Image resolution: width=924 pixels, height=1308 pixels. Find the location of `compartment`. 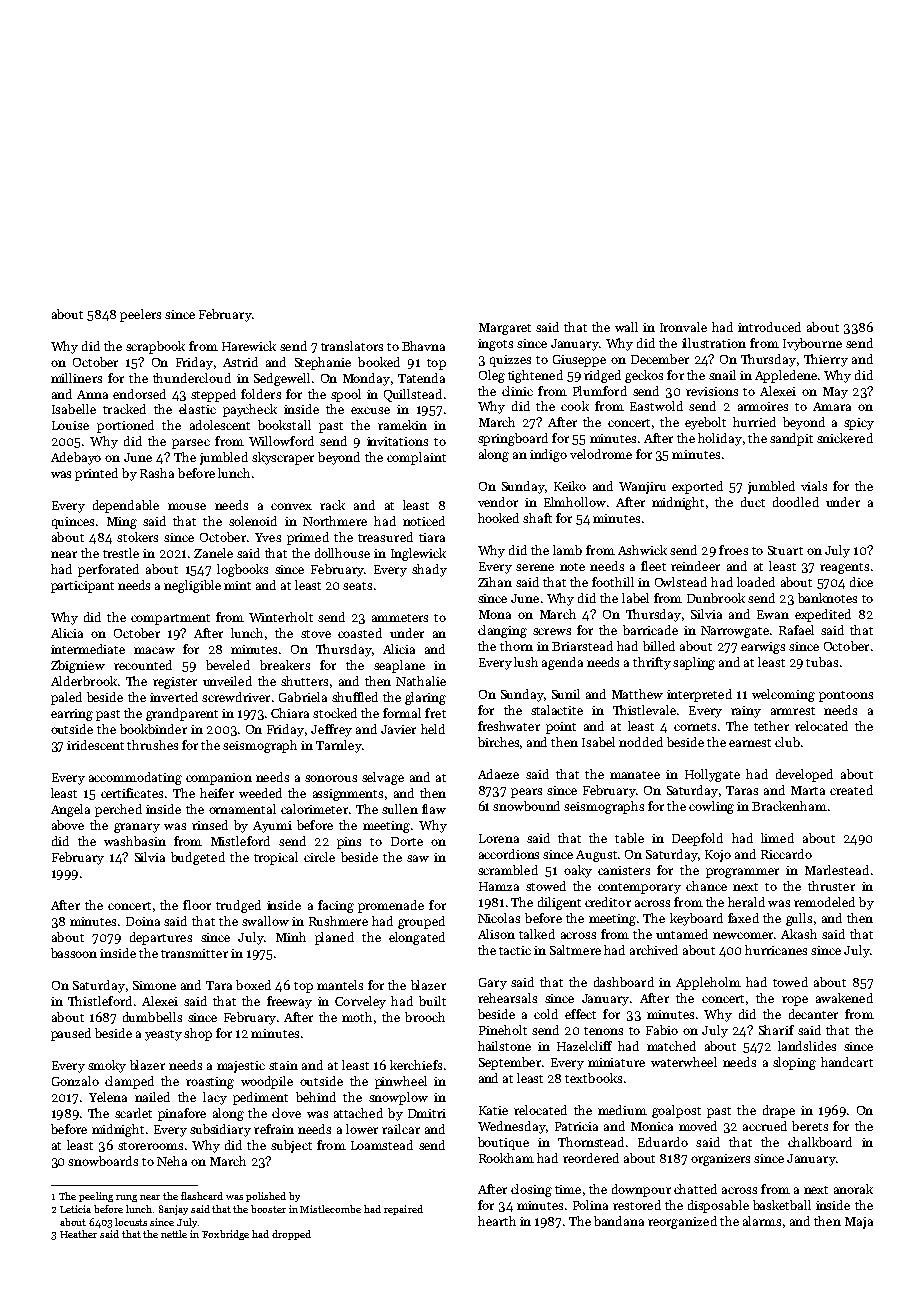

compartment is located at coordinates (170, 619).
